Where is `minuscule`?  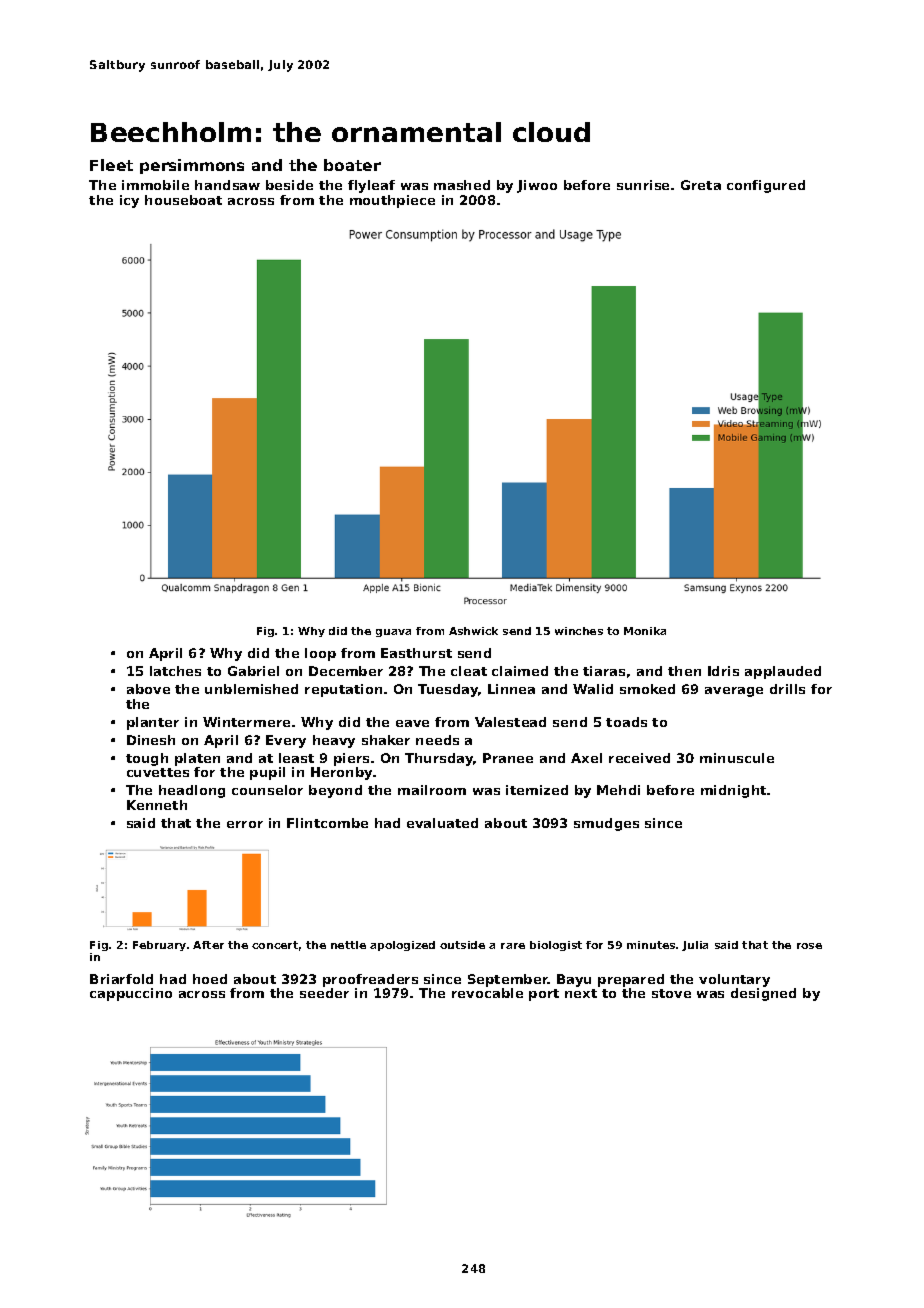 minuscule is located at coordinates (737, 758).
